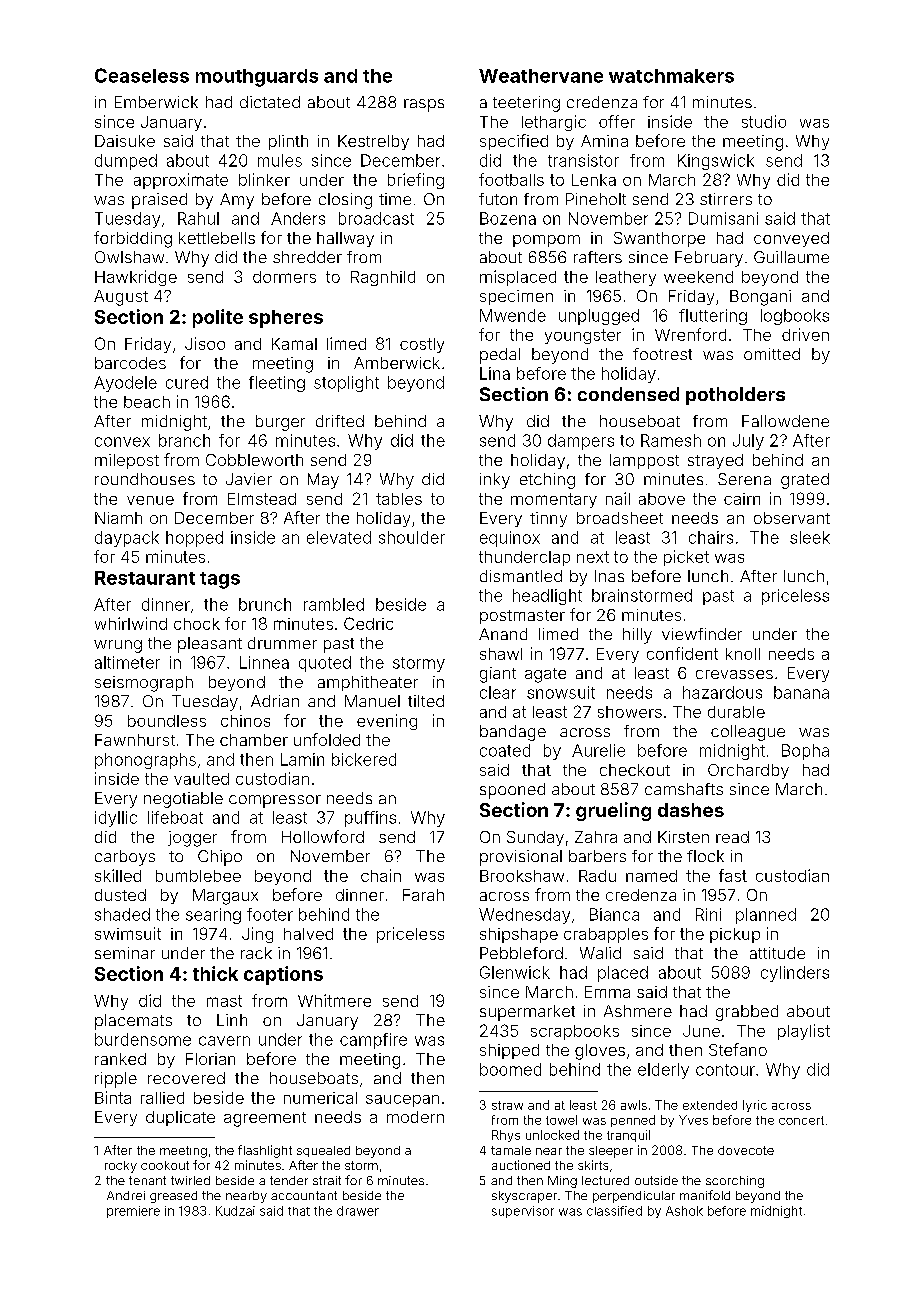 This image has height=1308, width=924. I want to click on banana, so click(801, 692).
